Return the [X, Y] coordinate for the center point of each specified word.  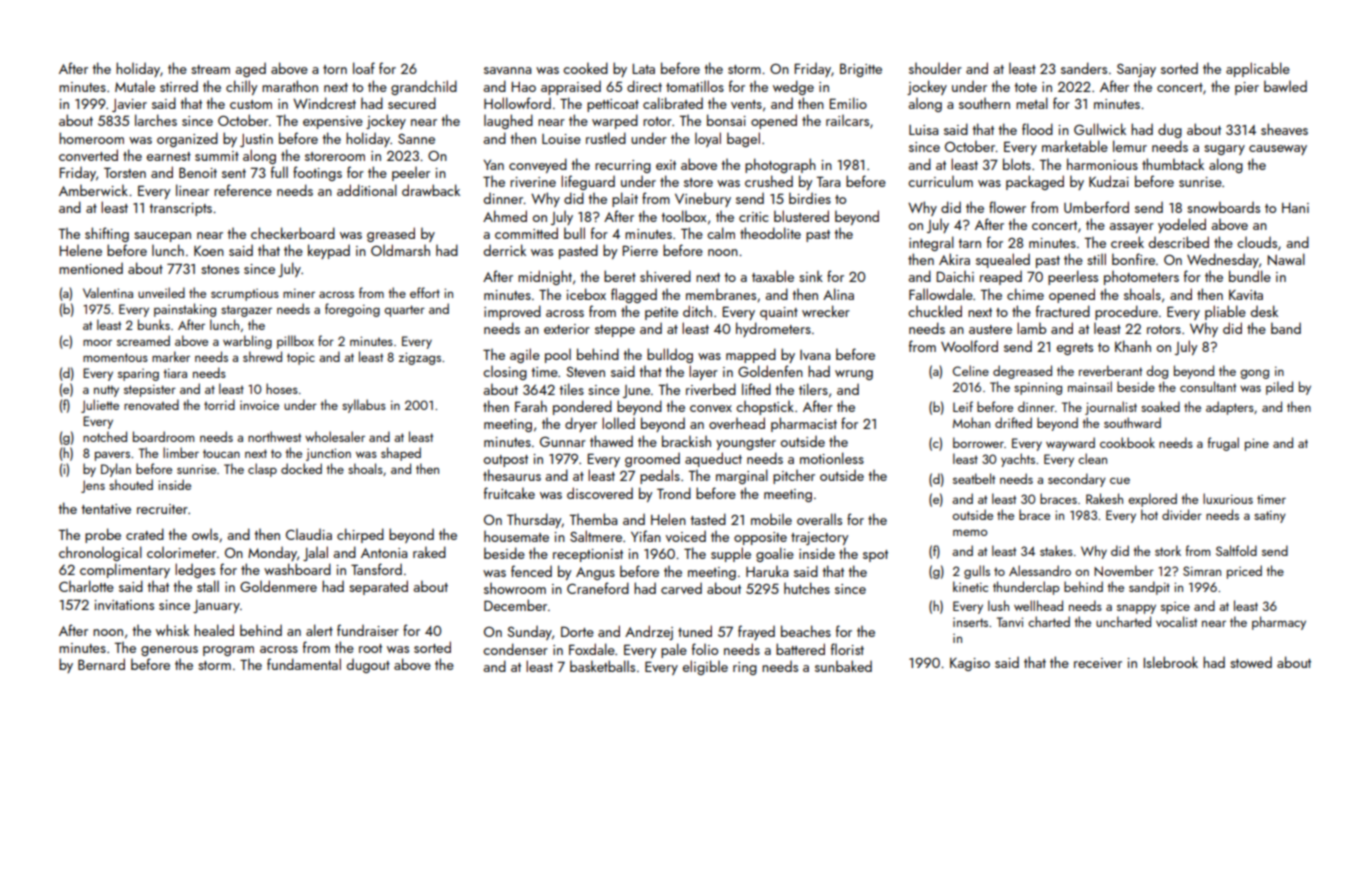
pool [558, 356]
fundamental [304, 664]
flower [1007, 207]
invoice [259, 405]
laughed [508, 121]
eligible [705, 667]
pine [1257, 444]
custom [251, 104]
